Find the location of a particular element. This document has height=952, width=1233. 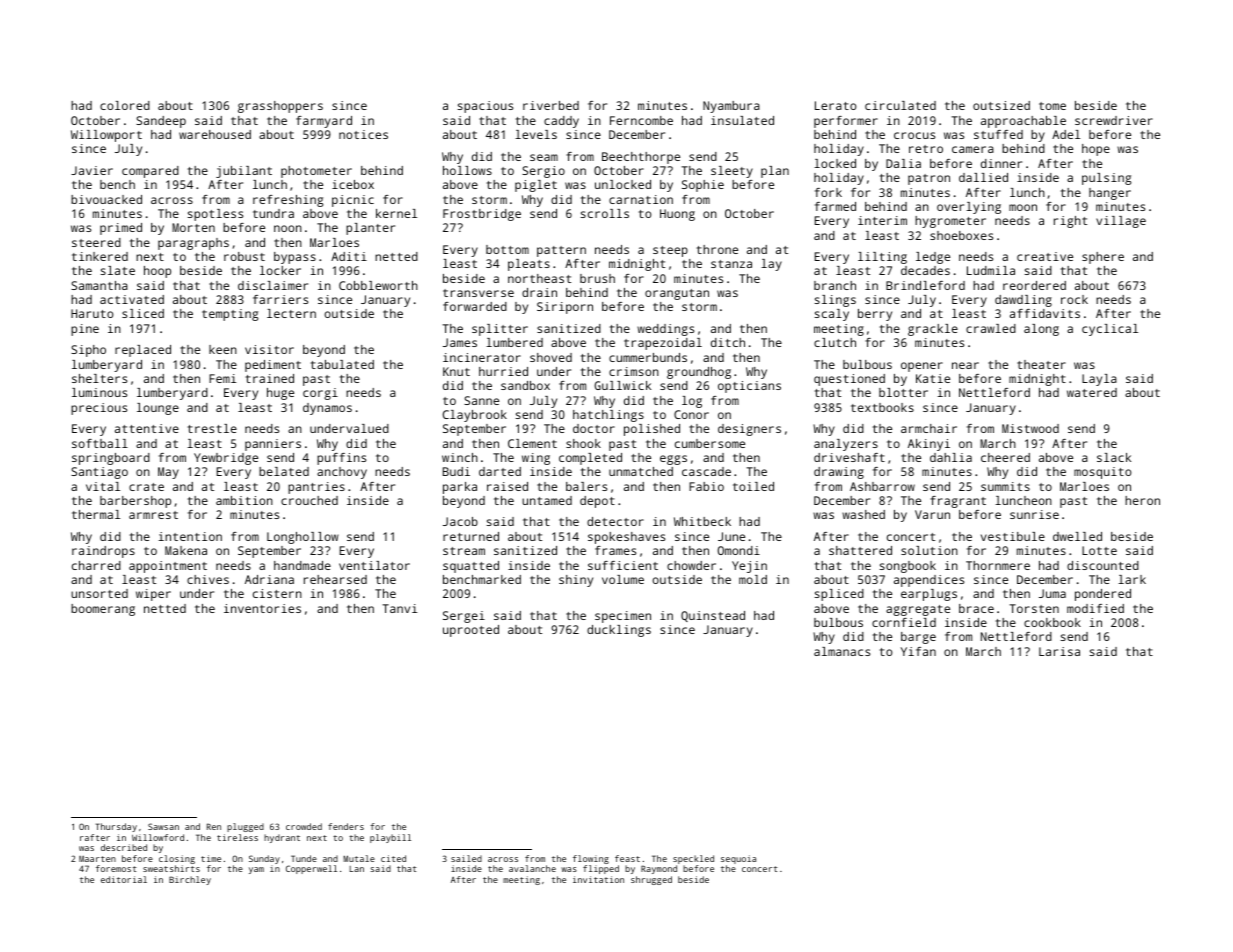

riverbed is located at coordinates (551, 105).
